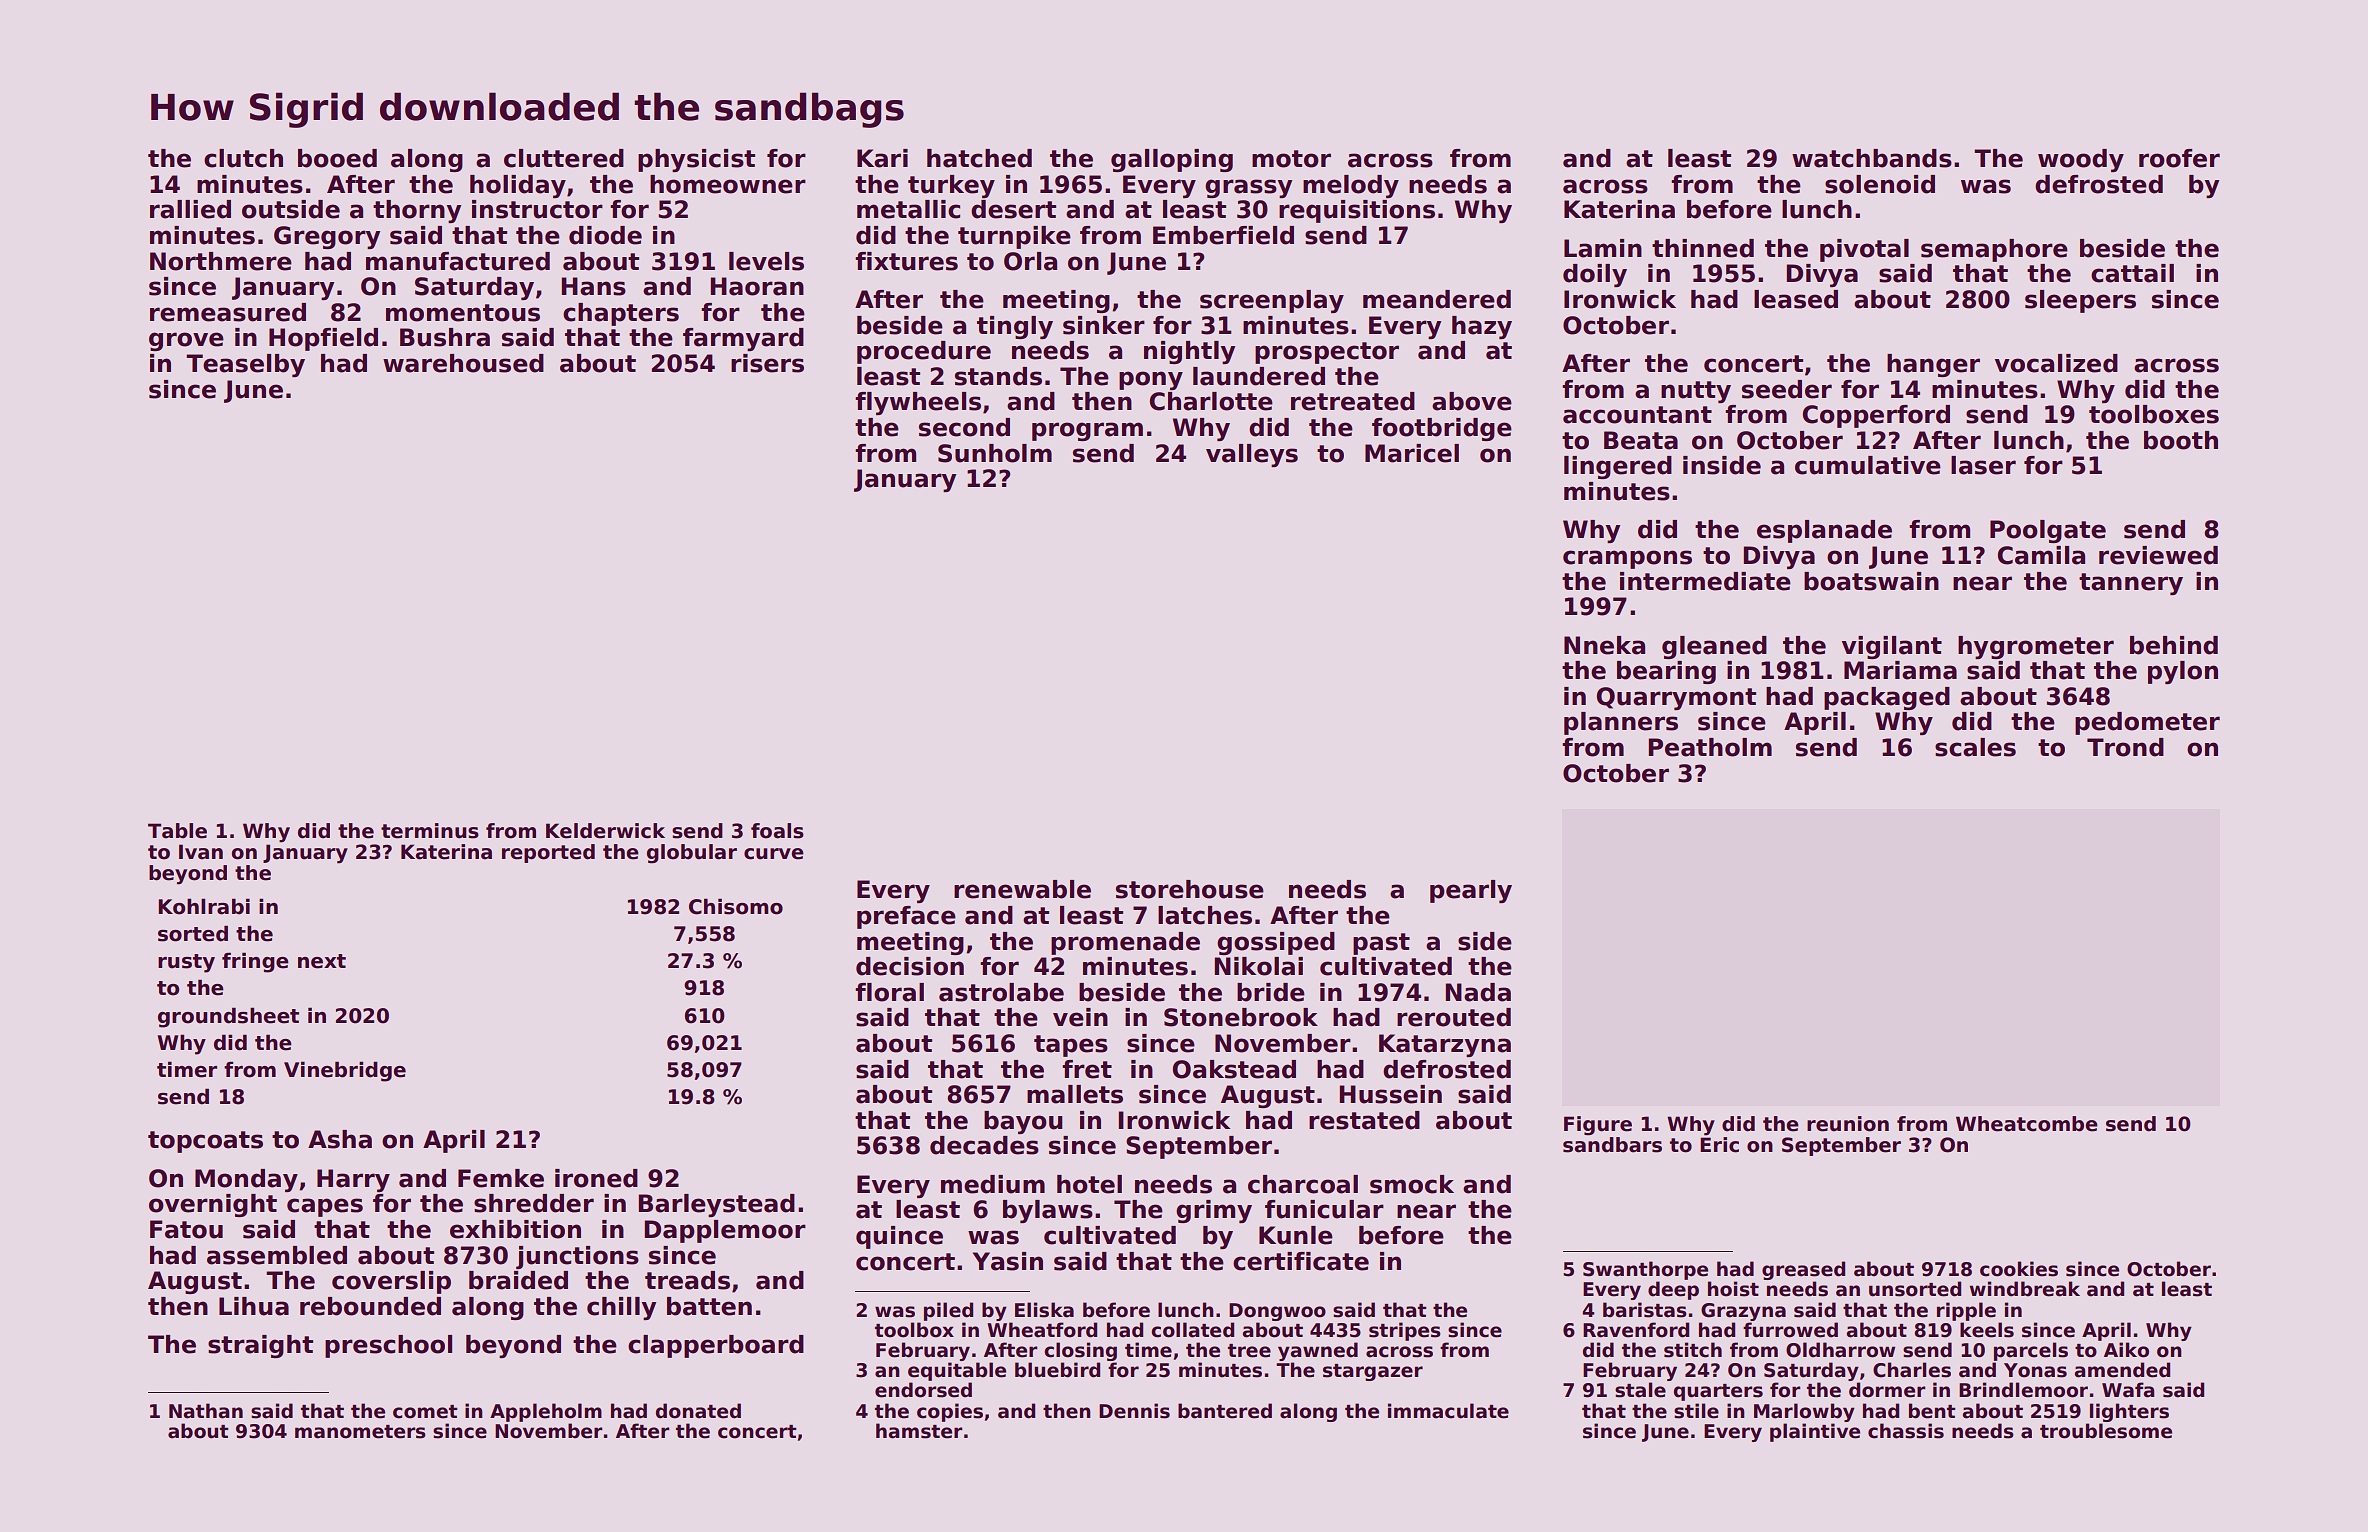  Describe the element at coordinates (1225, 1411) in the page. I see `bantered` at that location.
